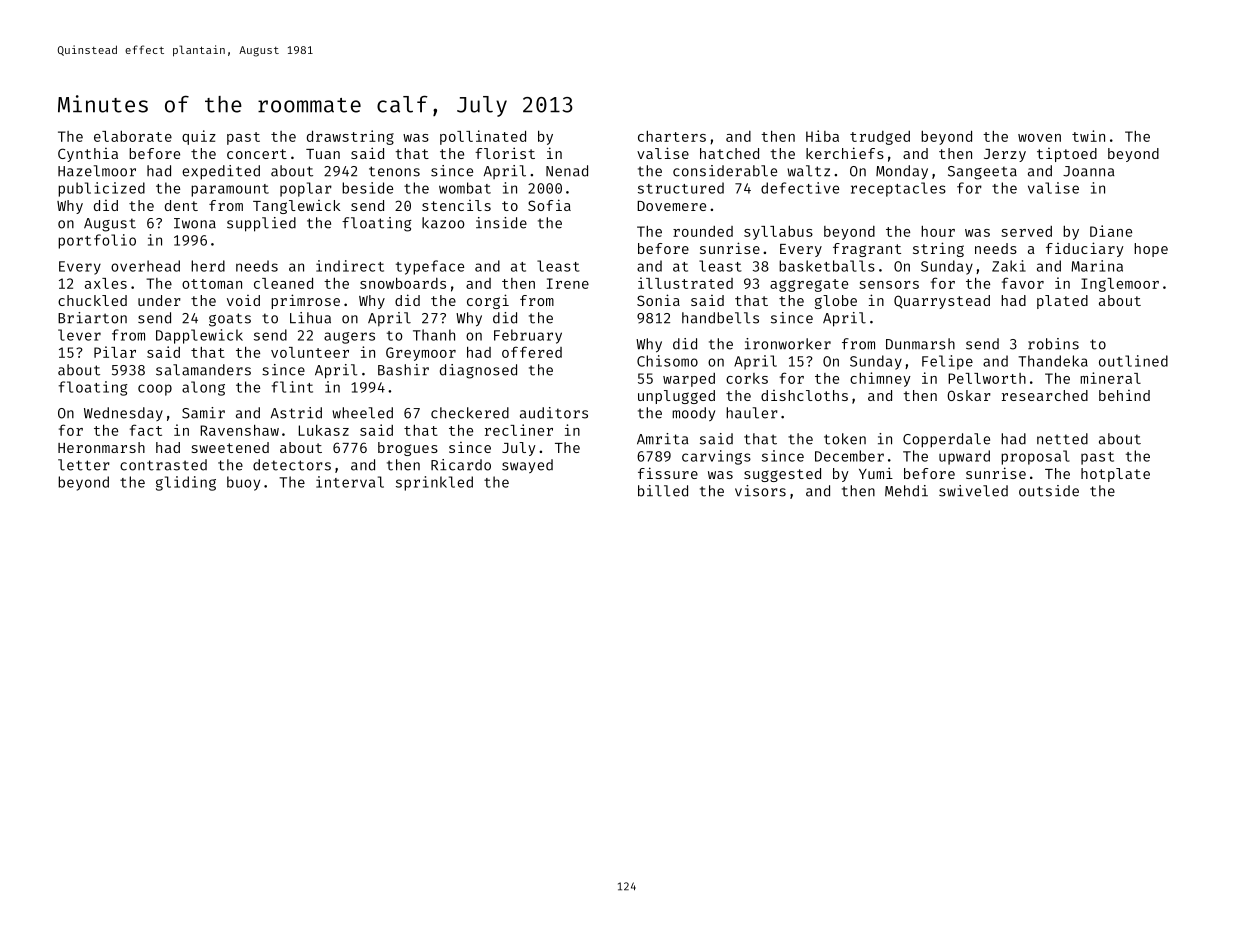 The width and height of the screenshot is (1233, 952). What do you see at coordinates (822, 136) in the screenshot?
I see `Hiba` at bounding box center [822, 136].
